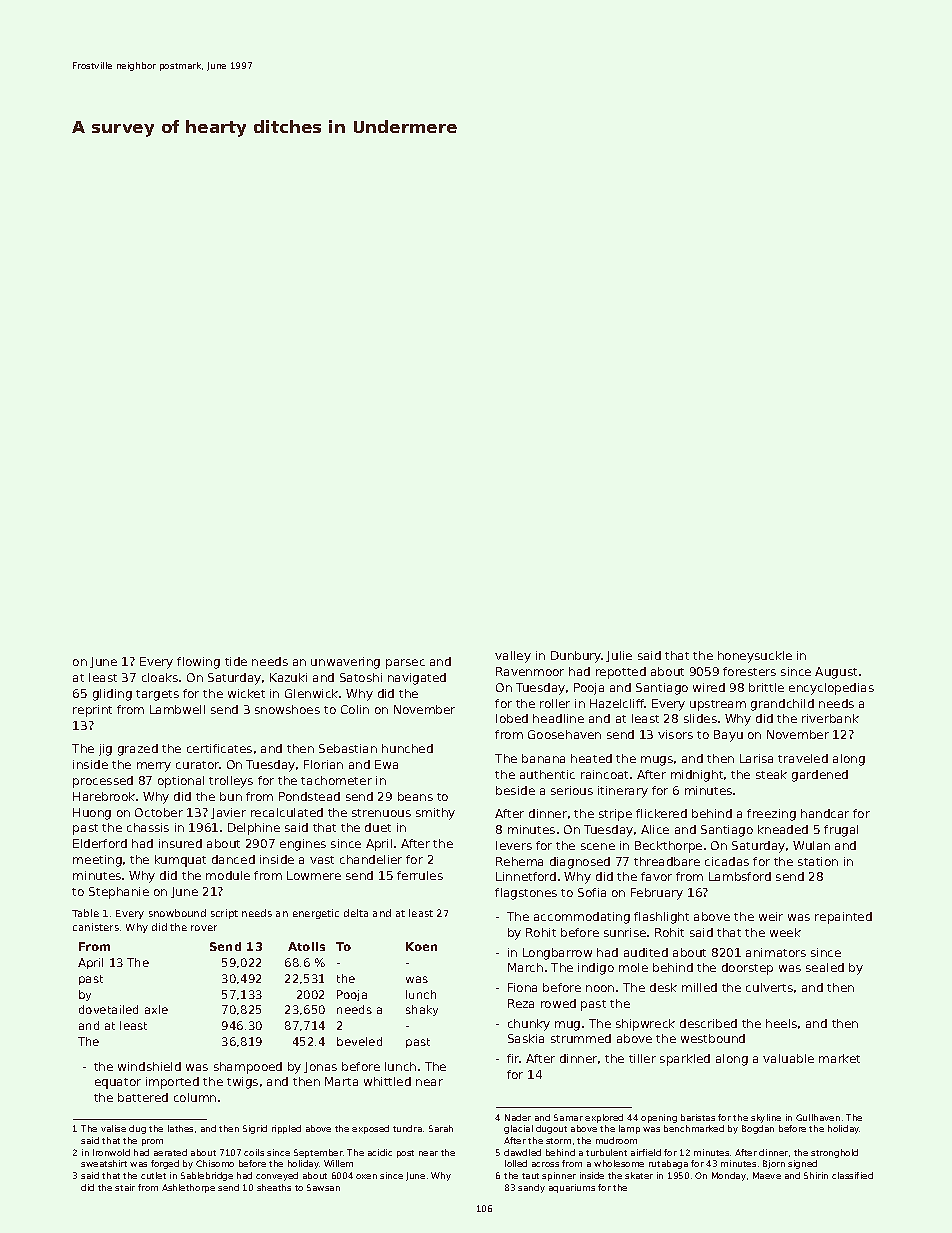 The height and width of the screenshot is (1233, 952). Describe the element at coordinates (104, 796) in the screenshot. I see `Harebrook` at that location.
